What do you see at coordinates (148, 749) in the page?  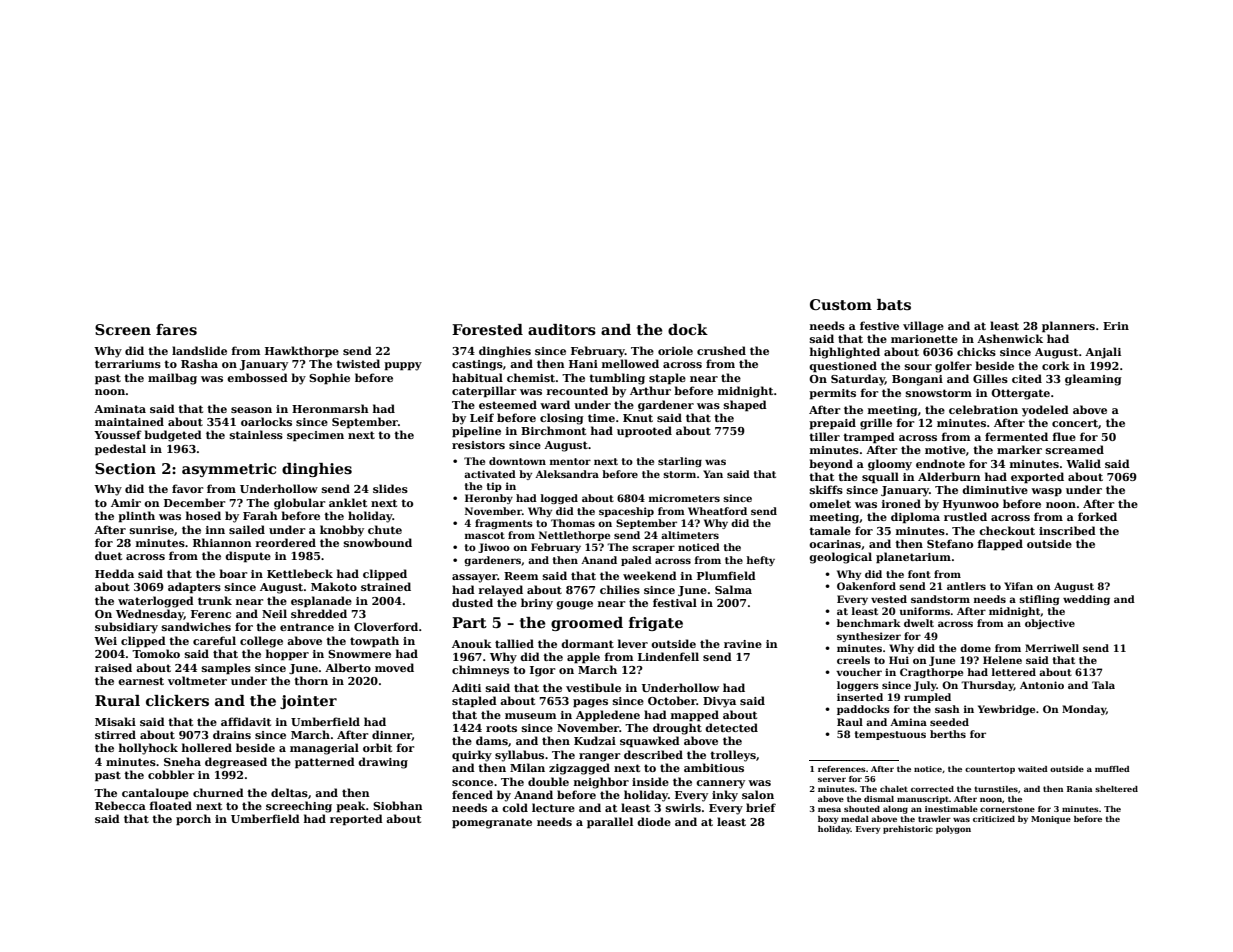 I see `hollyhock` at bounding box center [148, 749].
